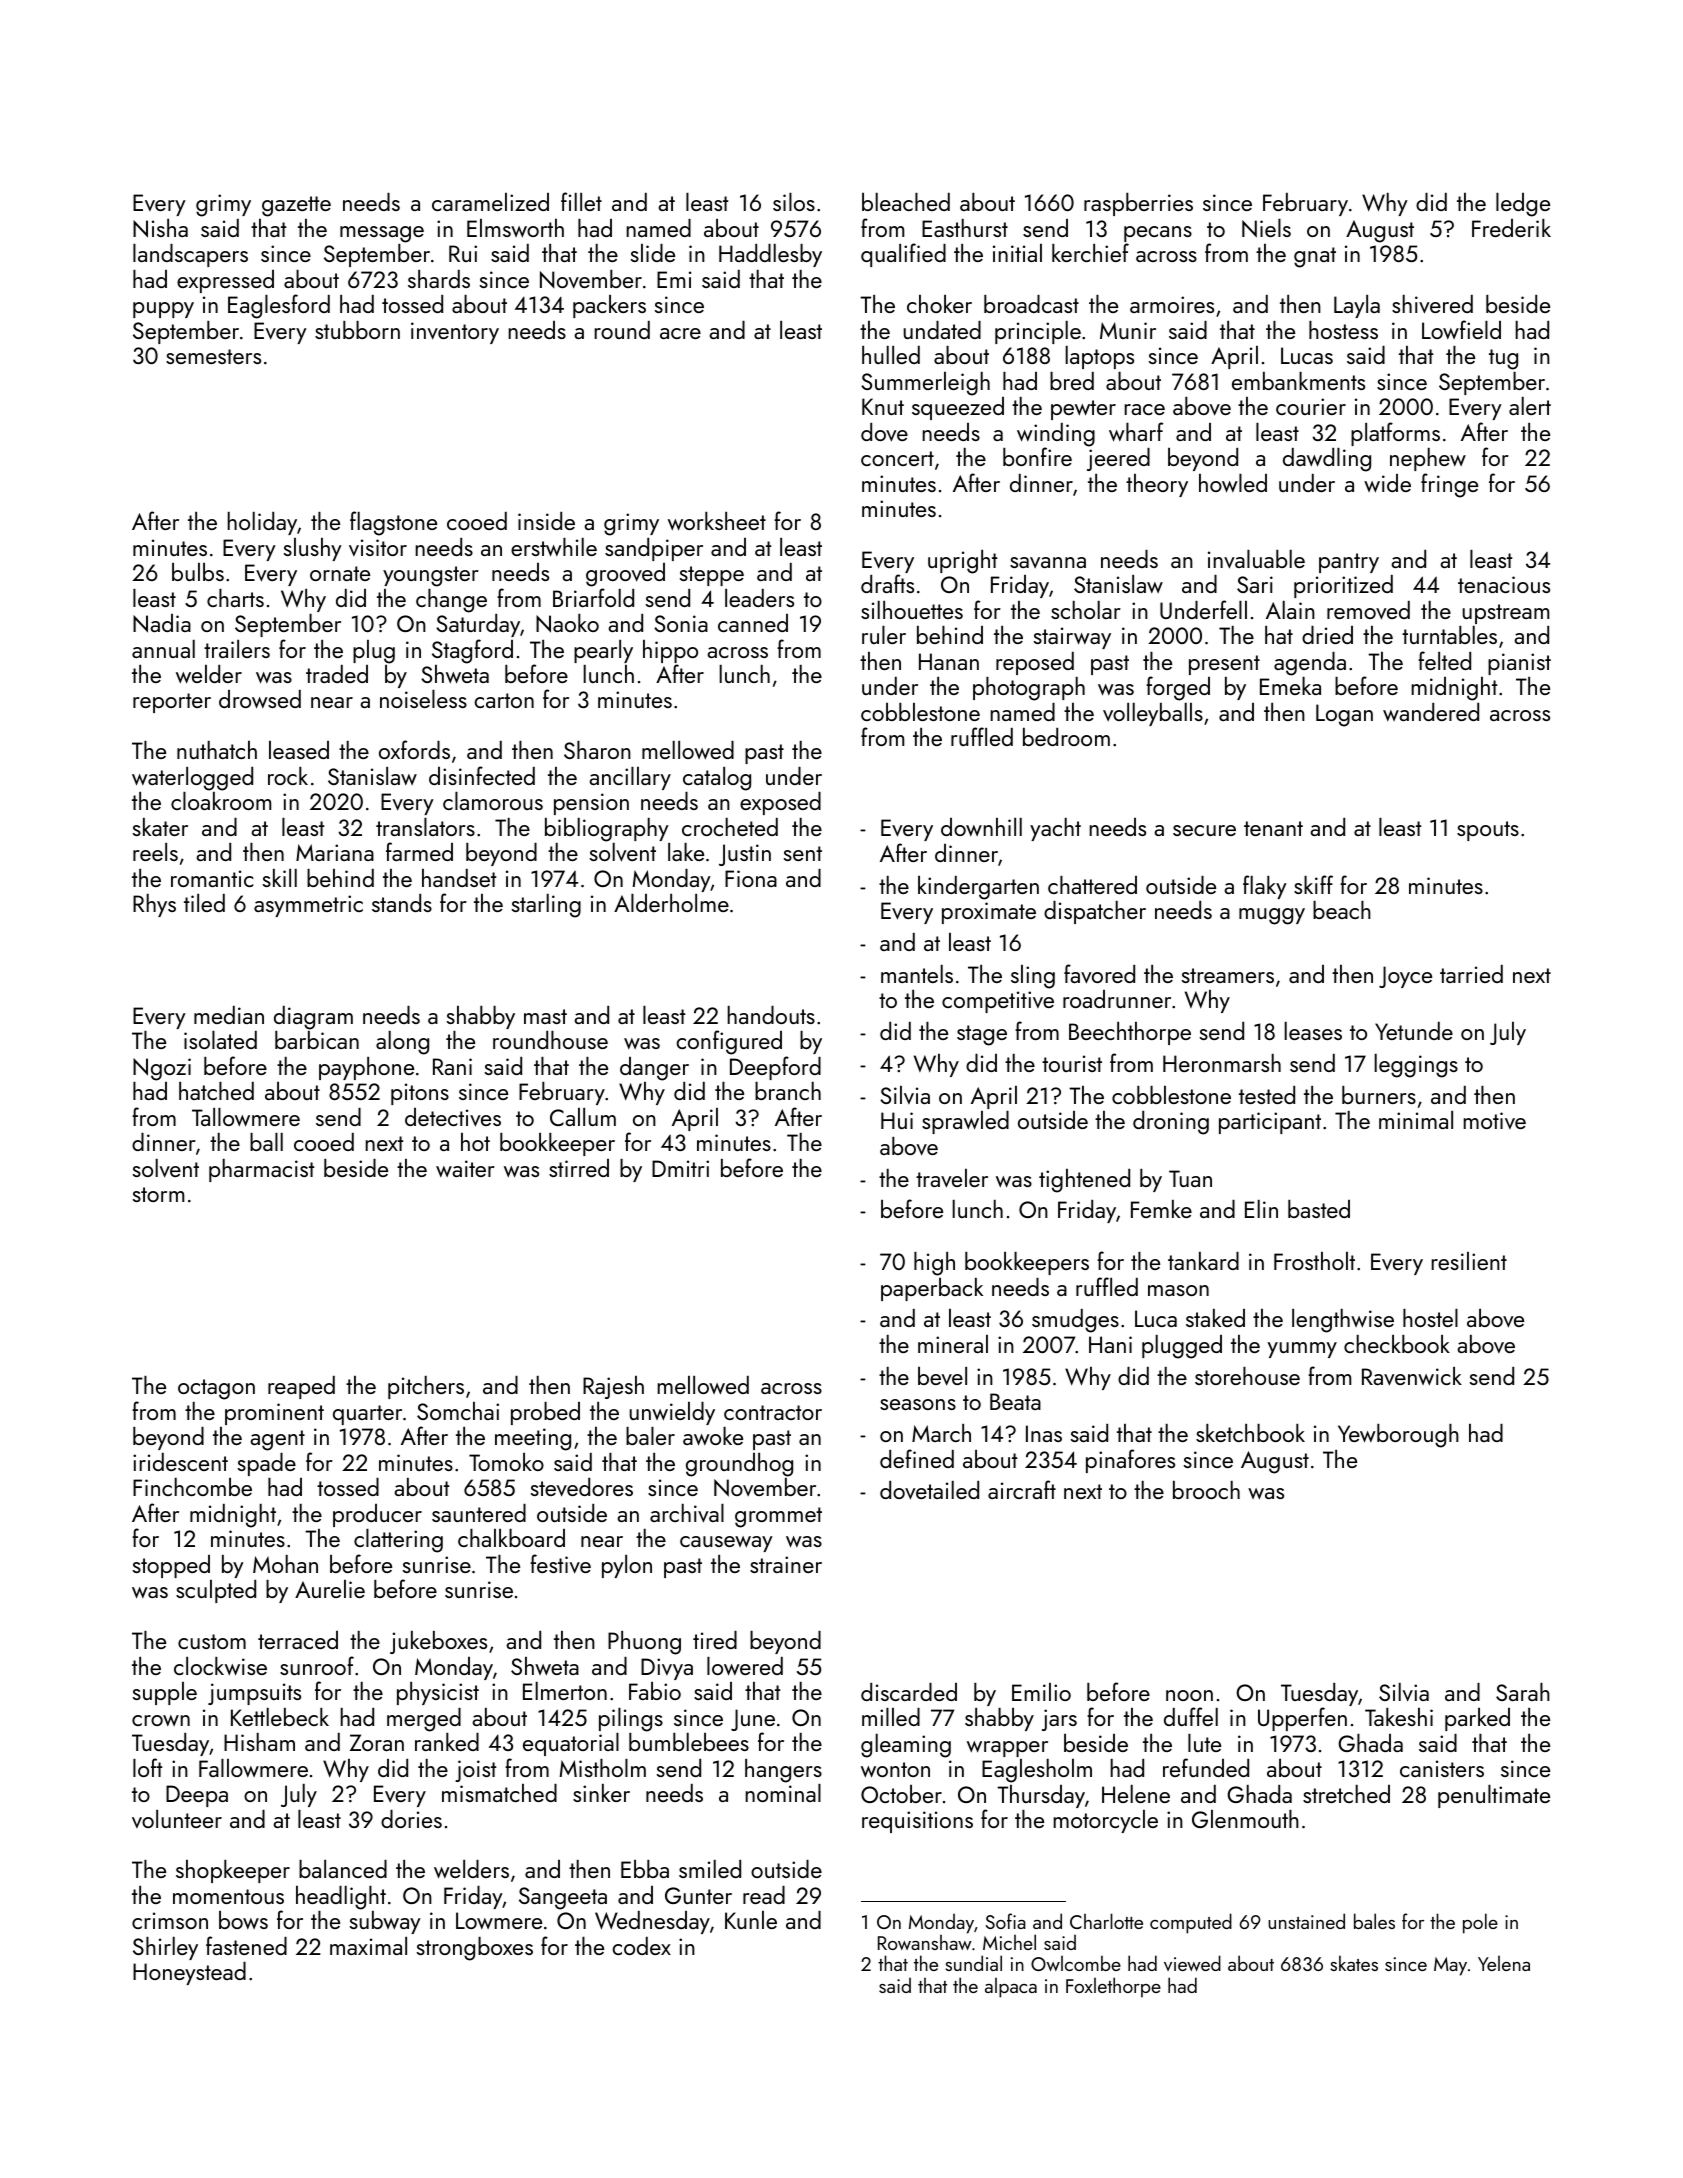  What do you see at coordinates (426, 1387) in the image?
I see `pitchers` at bounding box center [426, 1387].
